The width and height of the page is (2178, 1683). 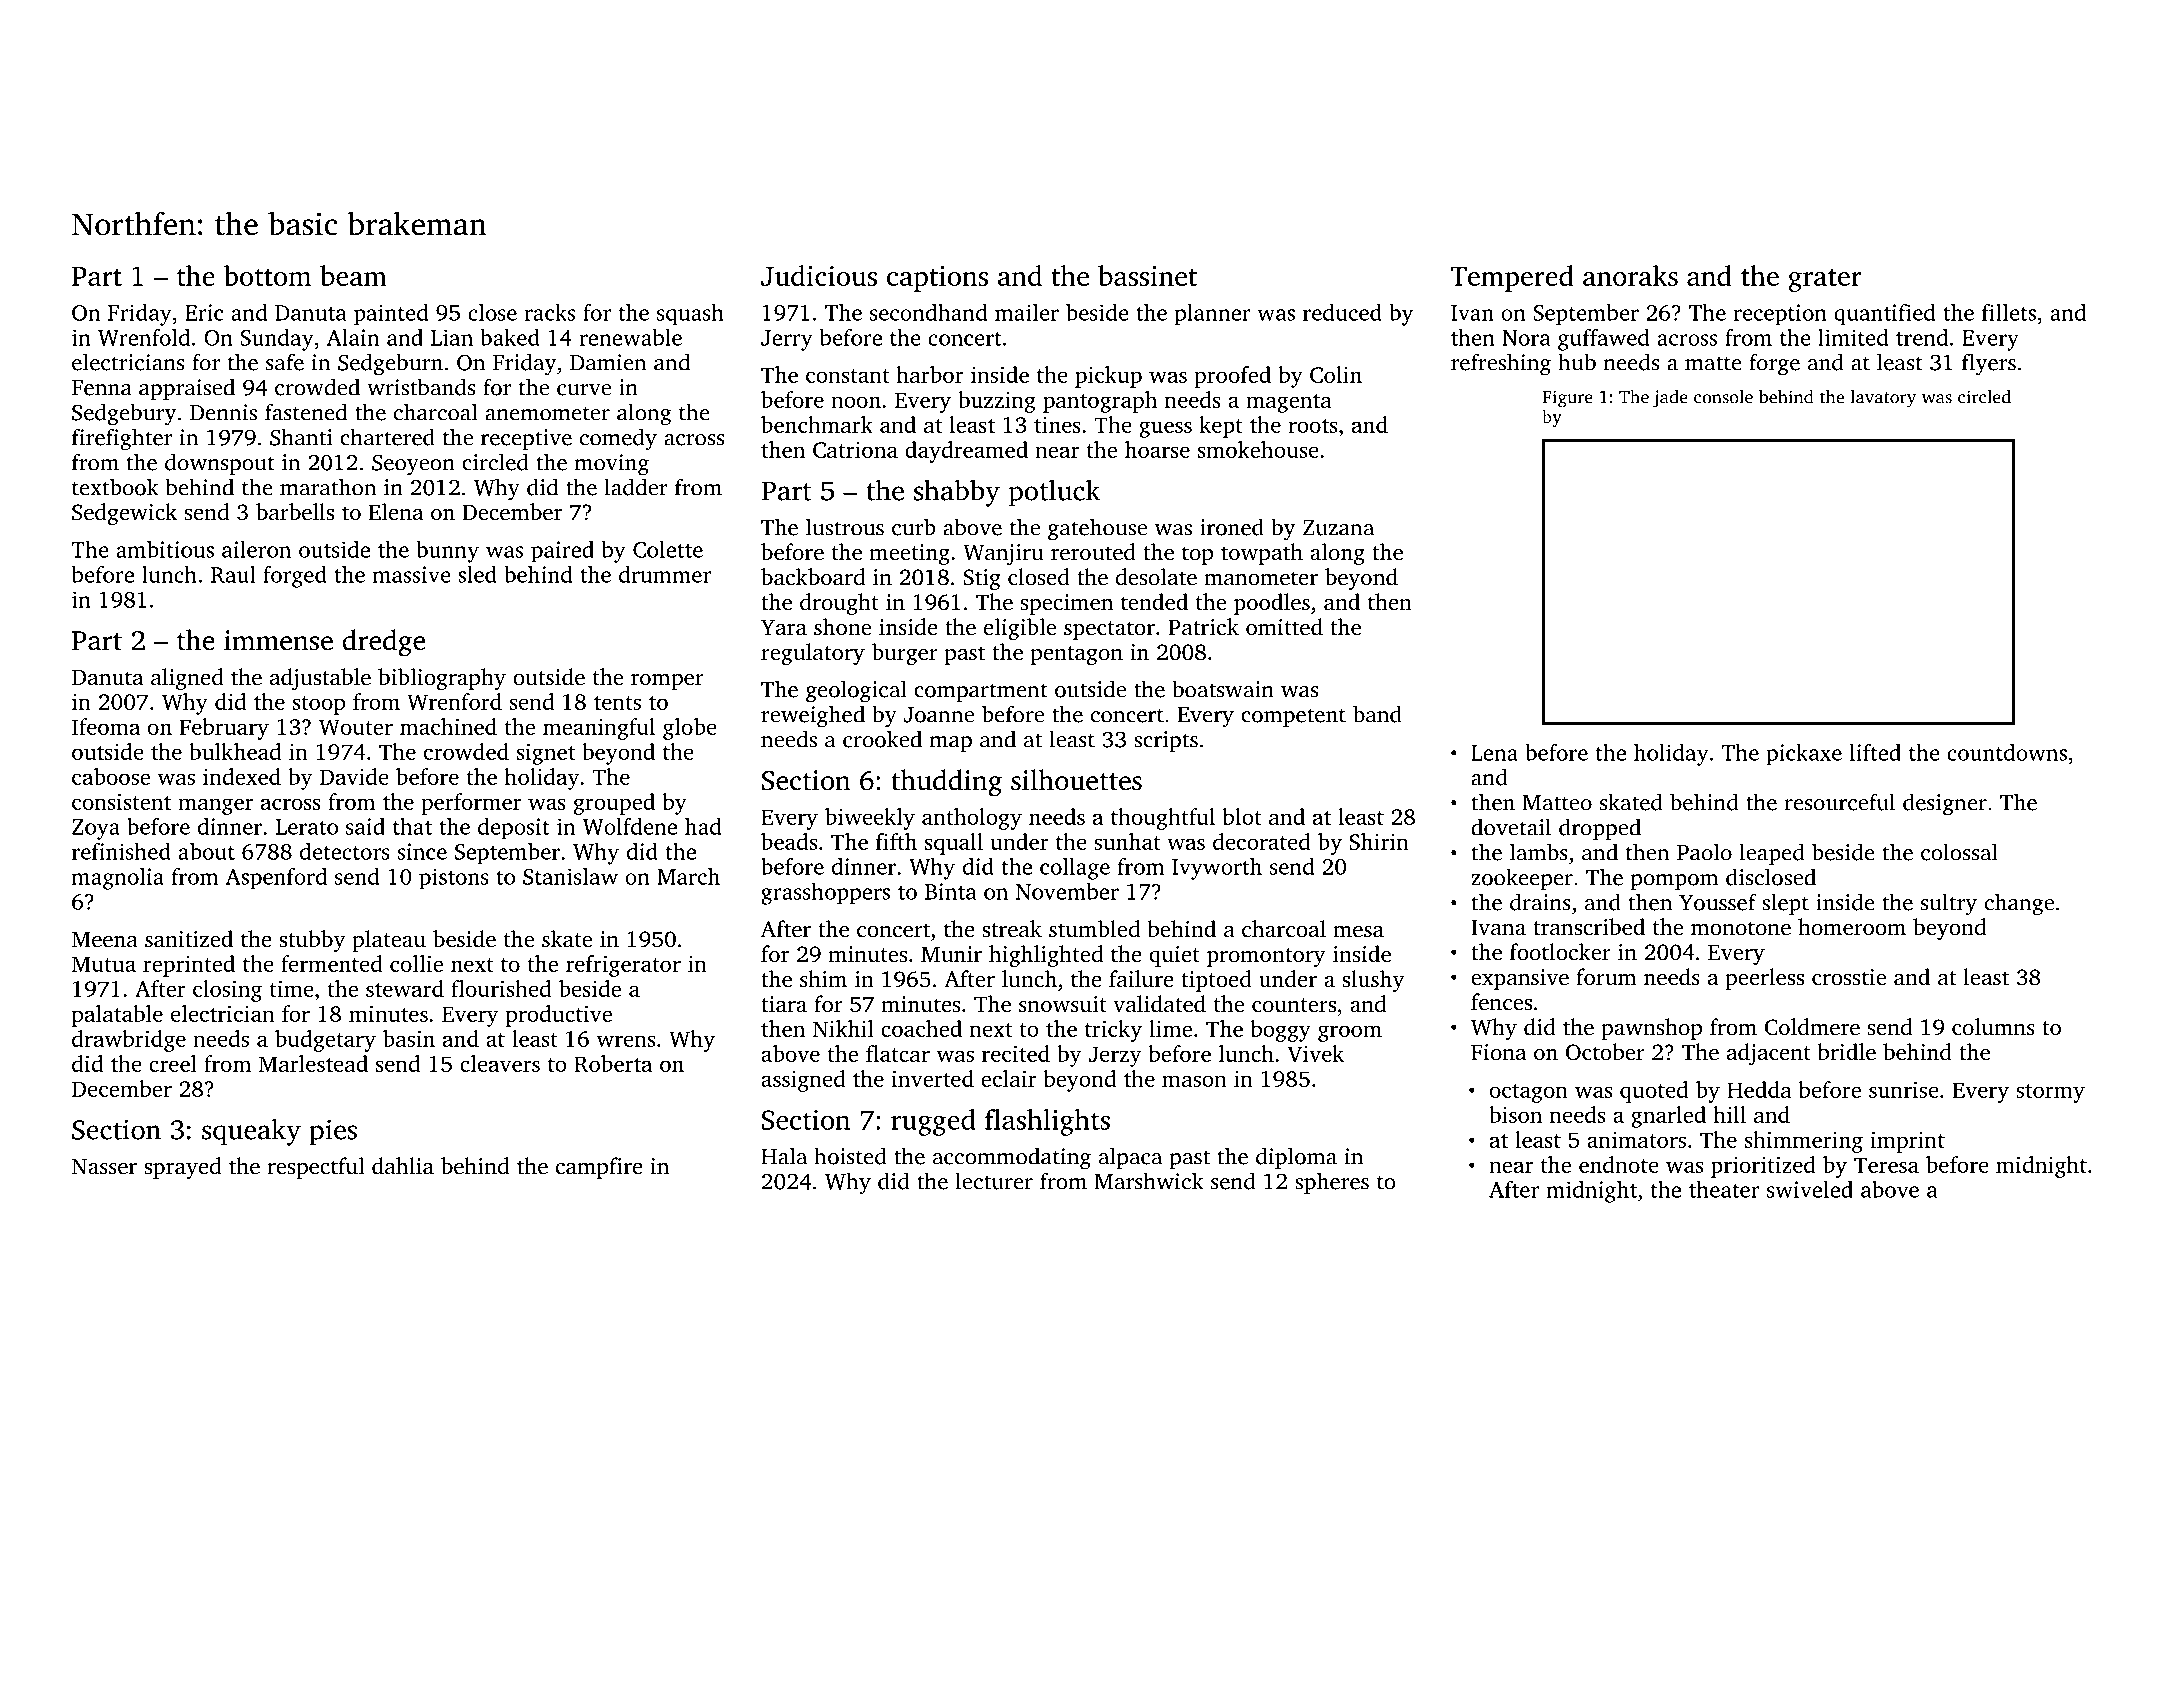 What do you see at coordinates (933, 1122) in the page?
I see `rugged` at bounding box center [933, 1122].
